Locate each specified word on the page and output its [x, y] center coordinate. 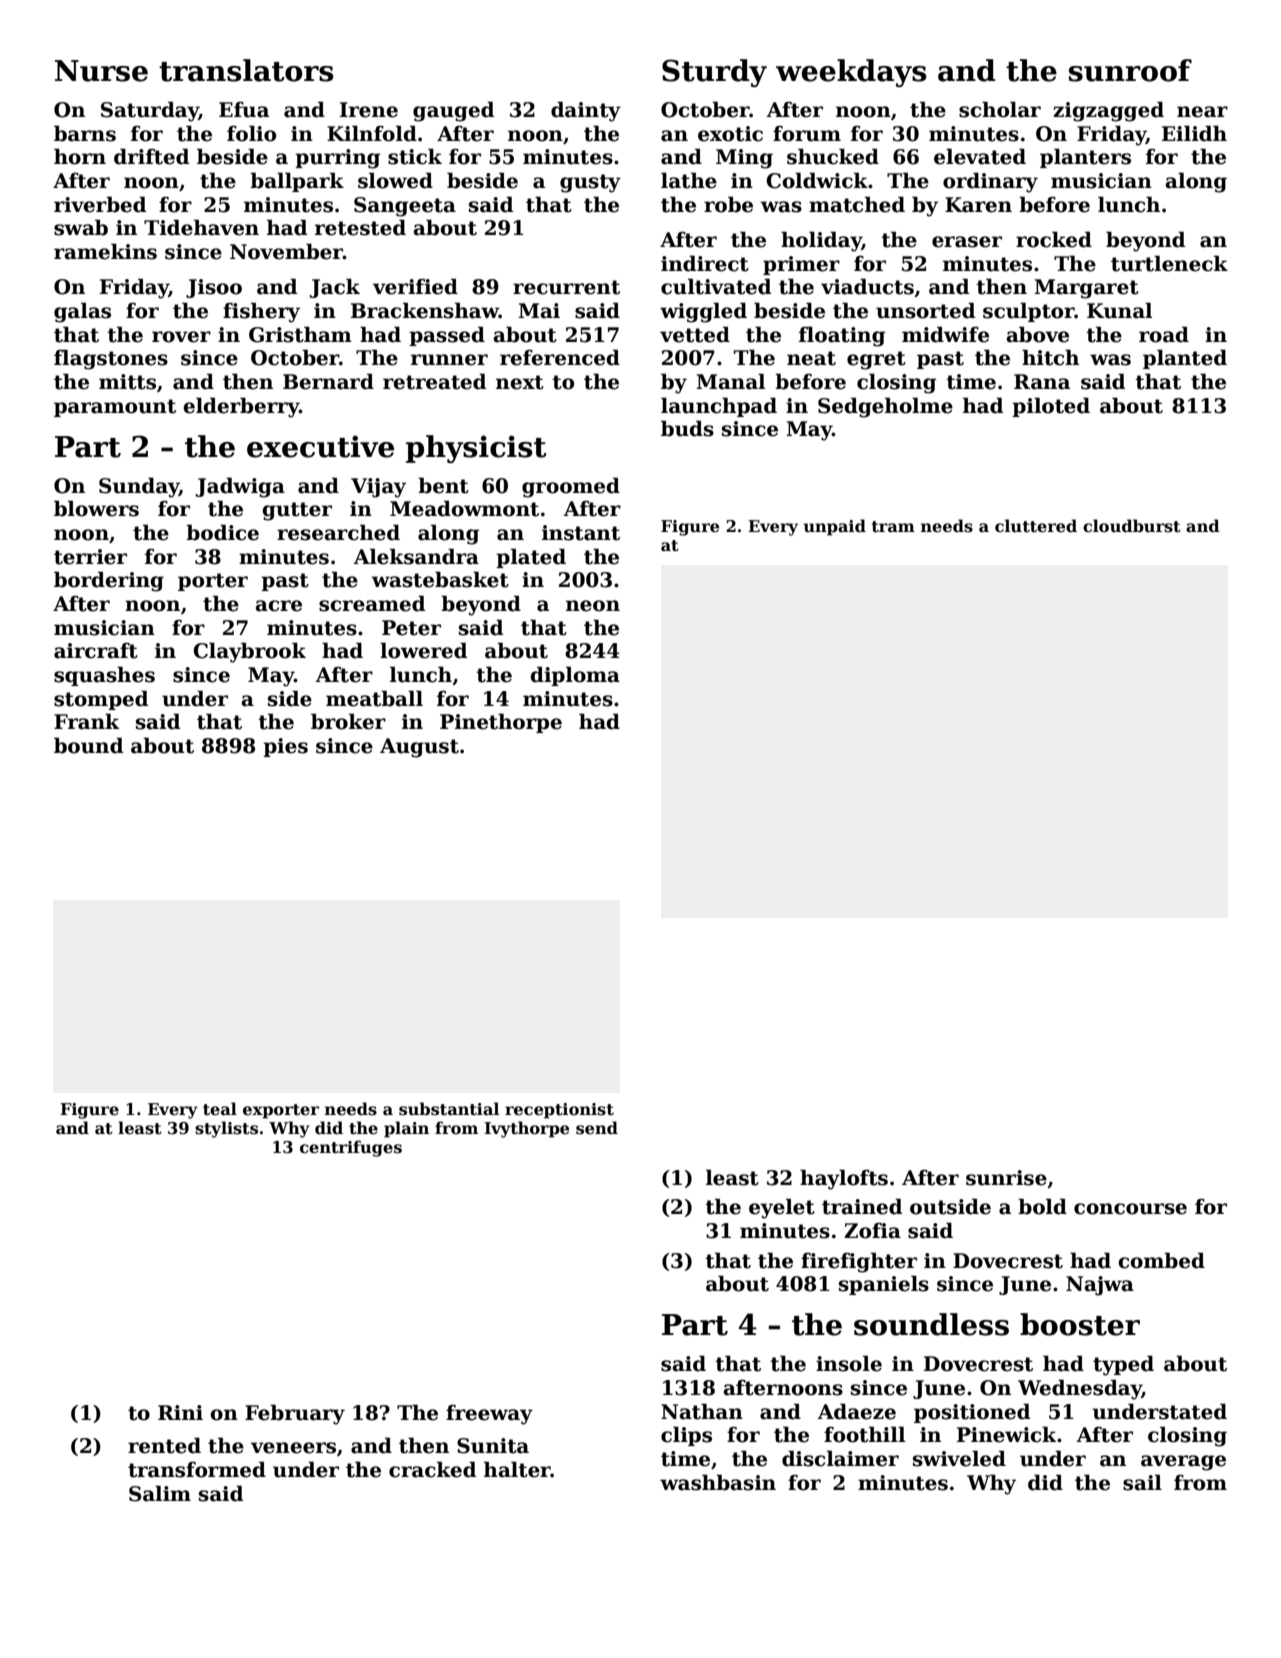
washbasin [718, 1482]
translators [246, 70]
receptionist [559, 1111]
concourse [1130, 1209]
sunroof [1130, 70]
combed [1161, 1260]
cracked [432, 1469]
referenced [560, 357]
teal [220, 1109]
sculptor [1029, 312]
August [419, 748]
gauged [453, 111]
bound [88, 745]
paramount [115, 408]
